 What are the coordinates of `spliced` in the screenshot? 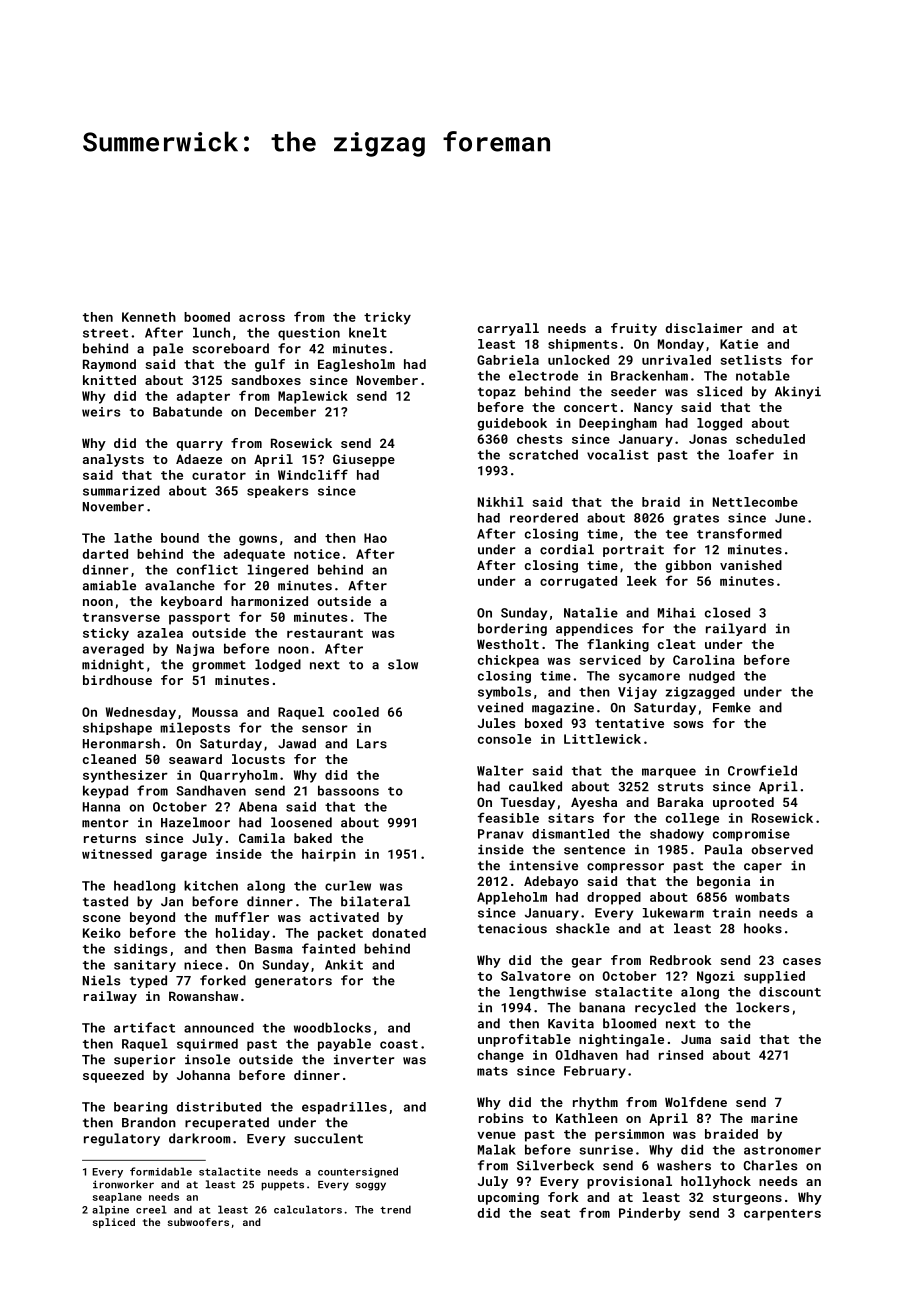 It's located at (114, 1223).
